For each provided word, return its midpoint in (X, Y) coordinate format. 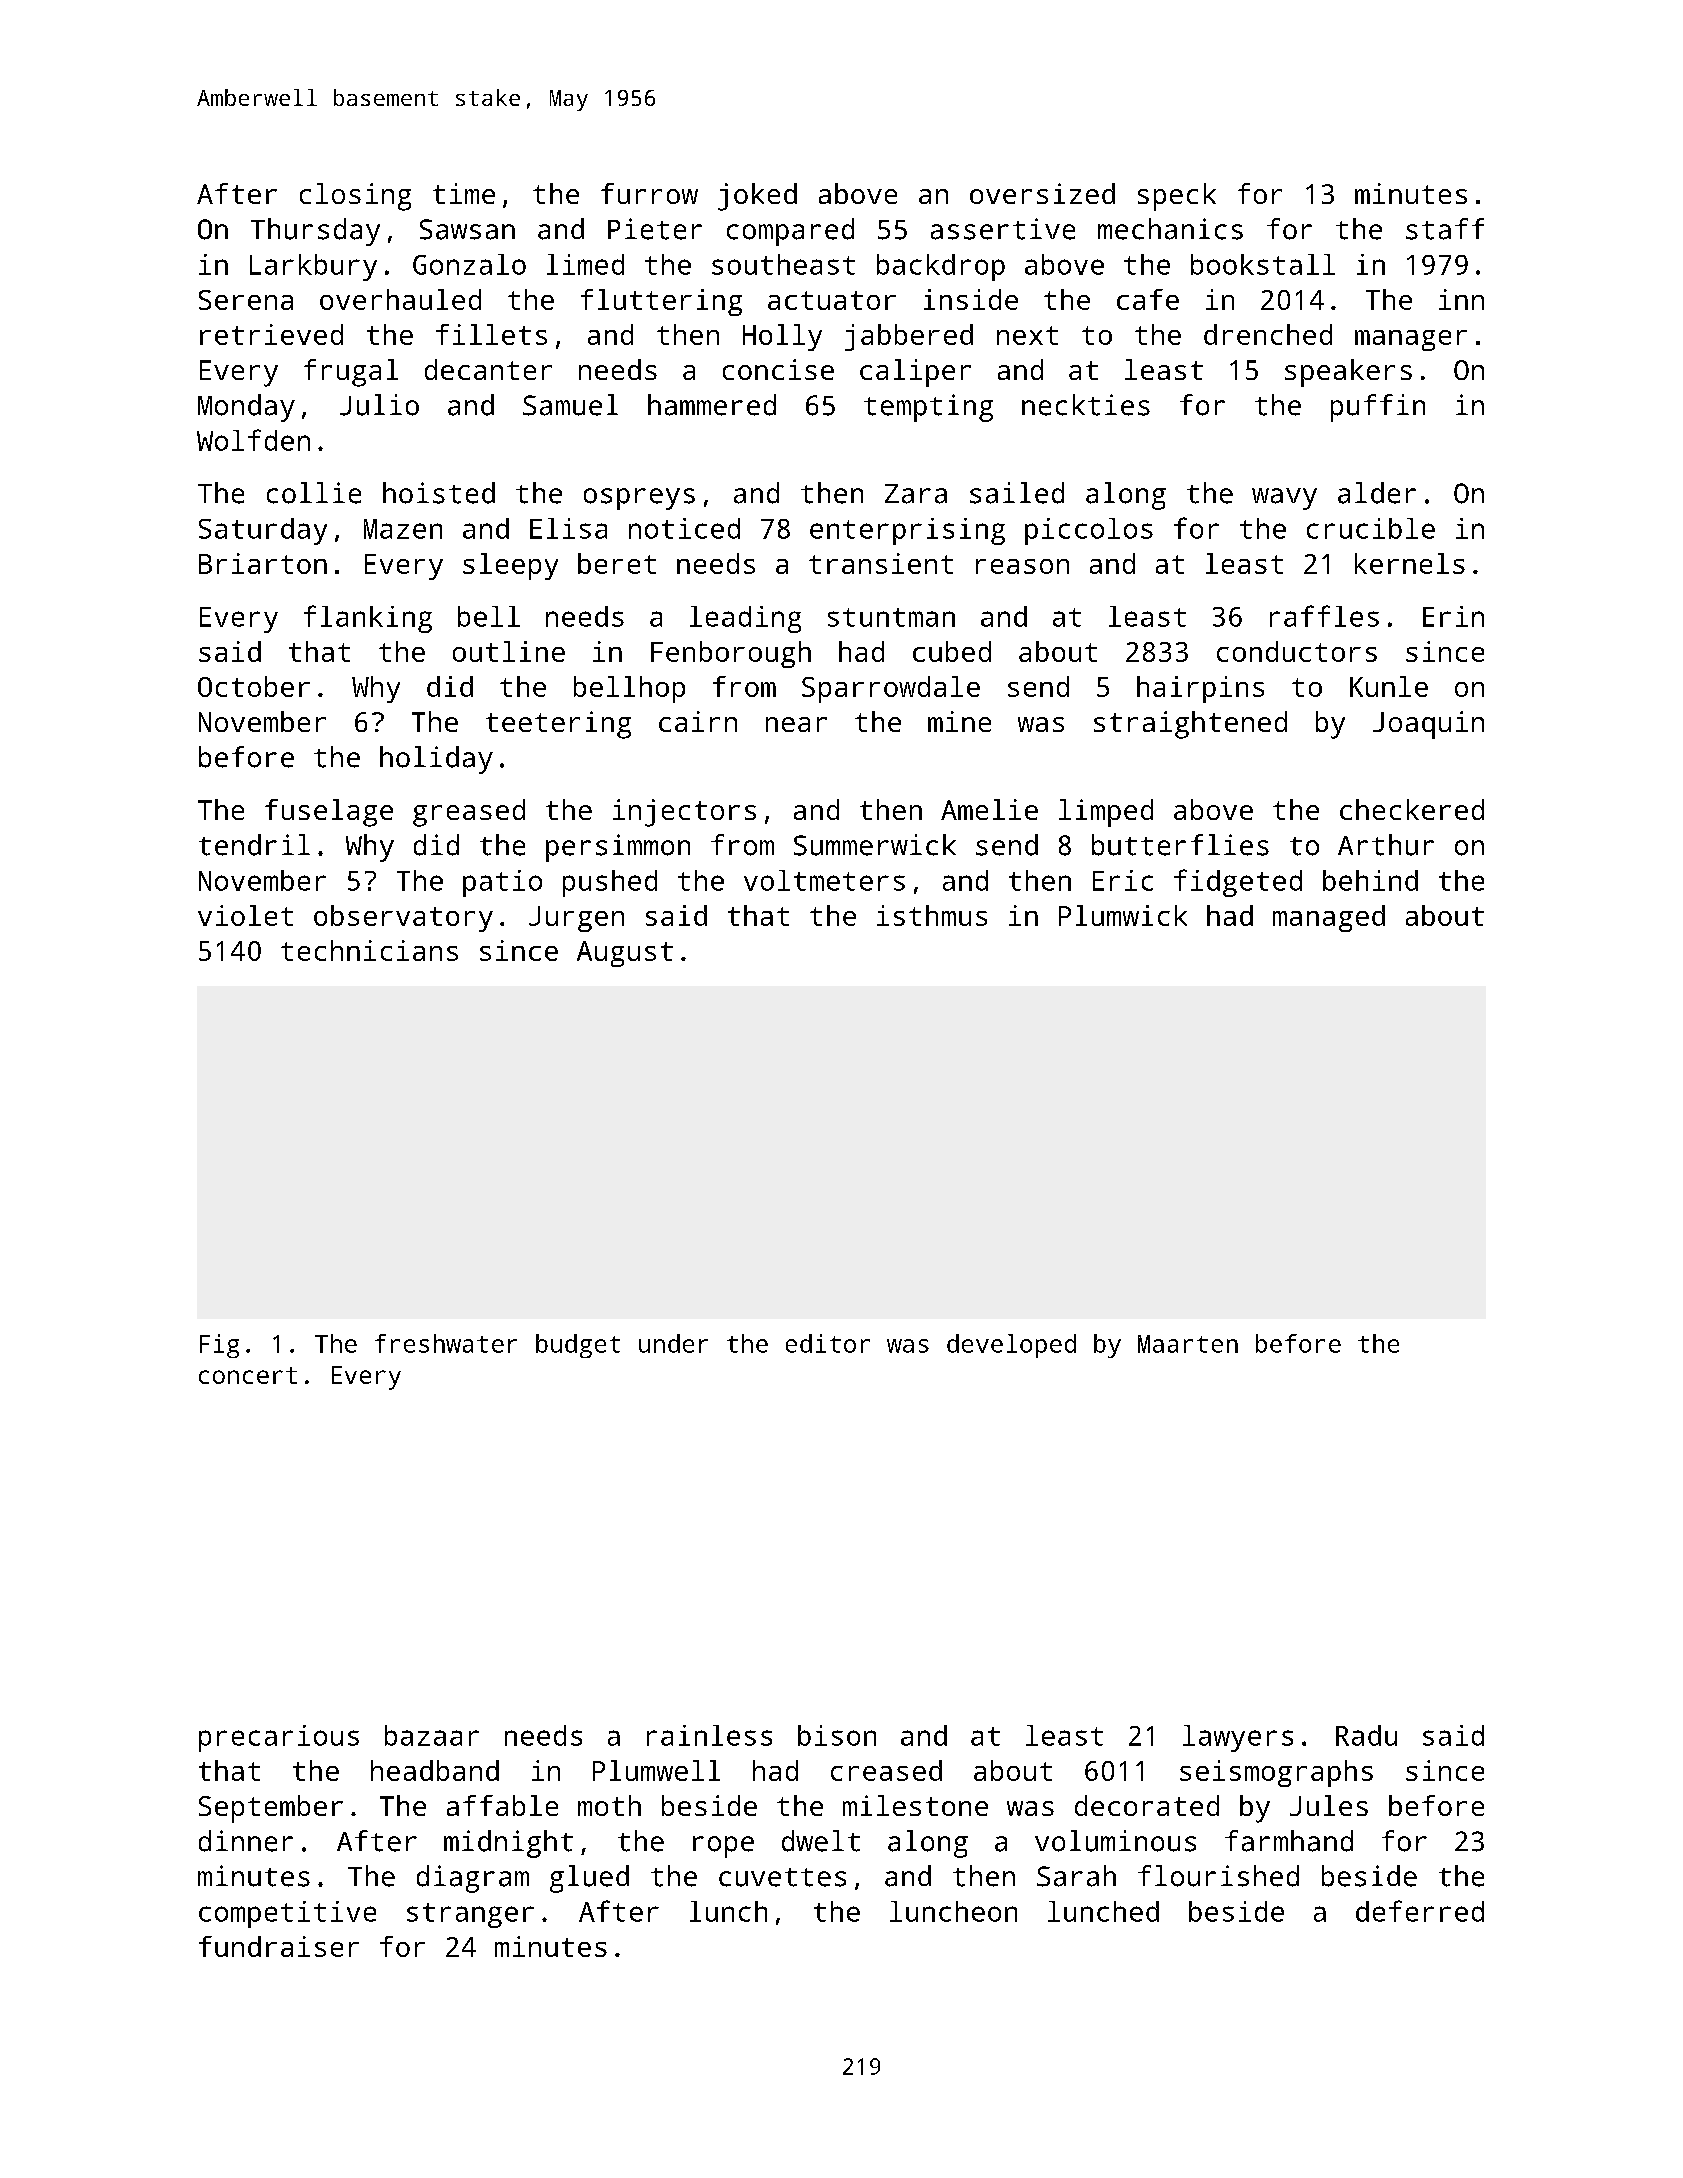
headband (435, 1770)
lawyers (1238, 1738)
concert (248, 1375)
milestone (915, 1805)
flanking (368, 619)
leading (745, 619)
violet (245, 915)
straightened (1190, 725)
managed (1329, 918)
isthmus (932, 915)
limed (585, 264)
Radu (1366, 1735)
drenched (1268, 334)
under (673, 1343)
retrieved (271, 334)
